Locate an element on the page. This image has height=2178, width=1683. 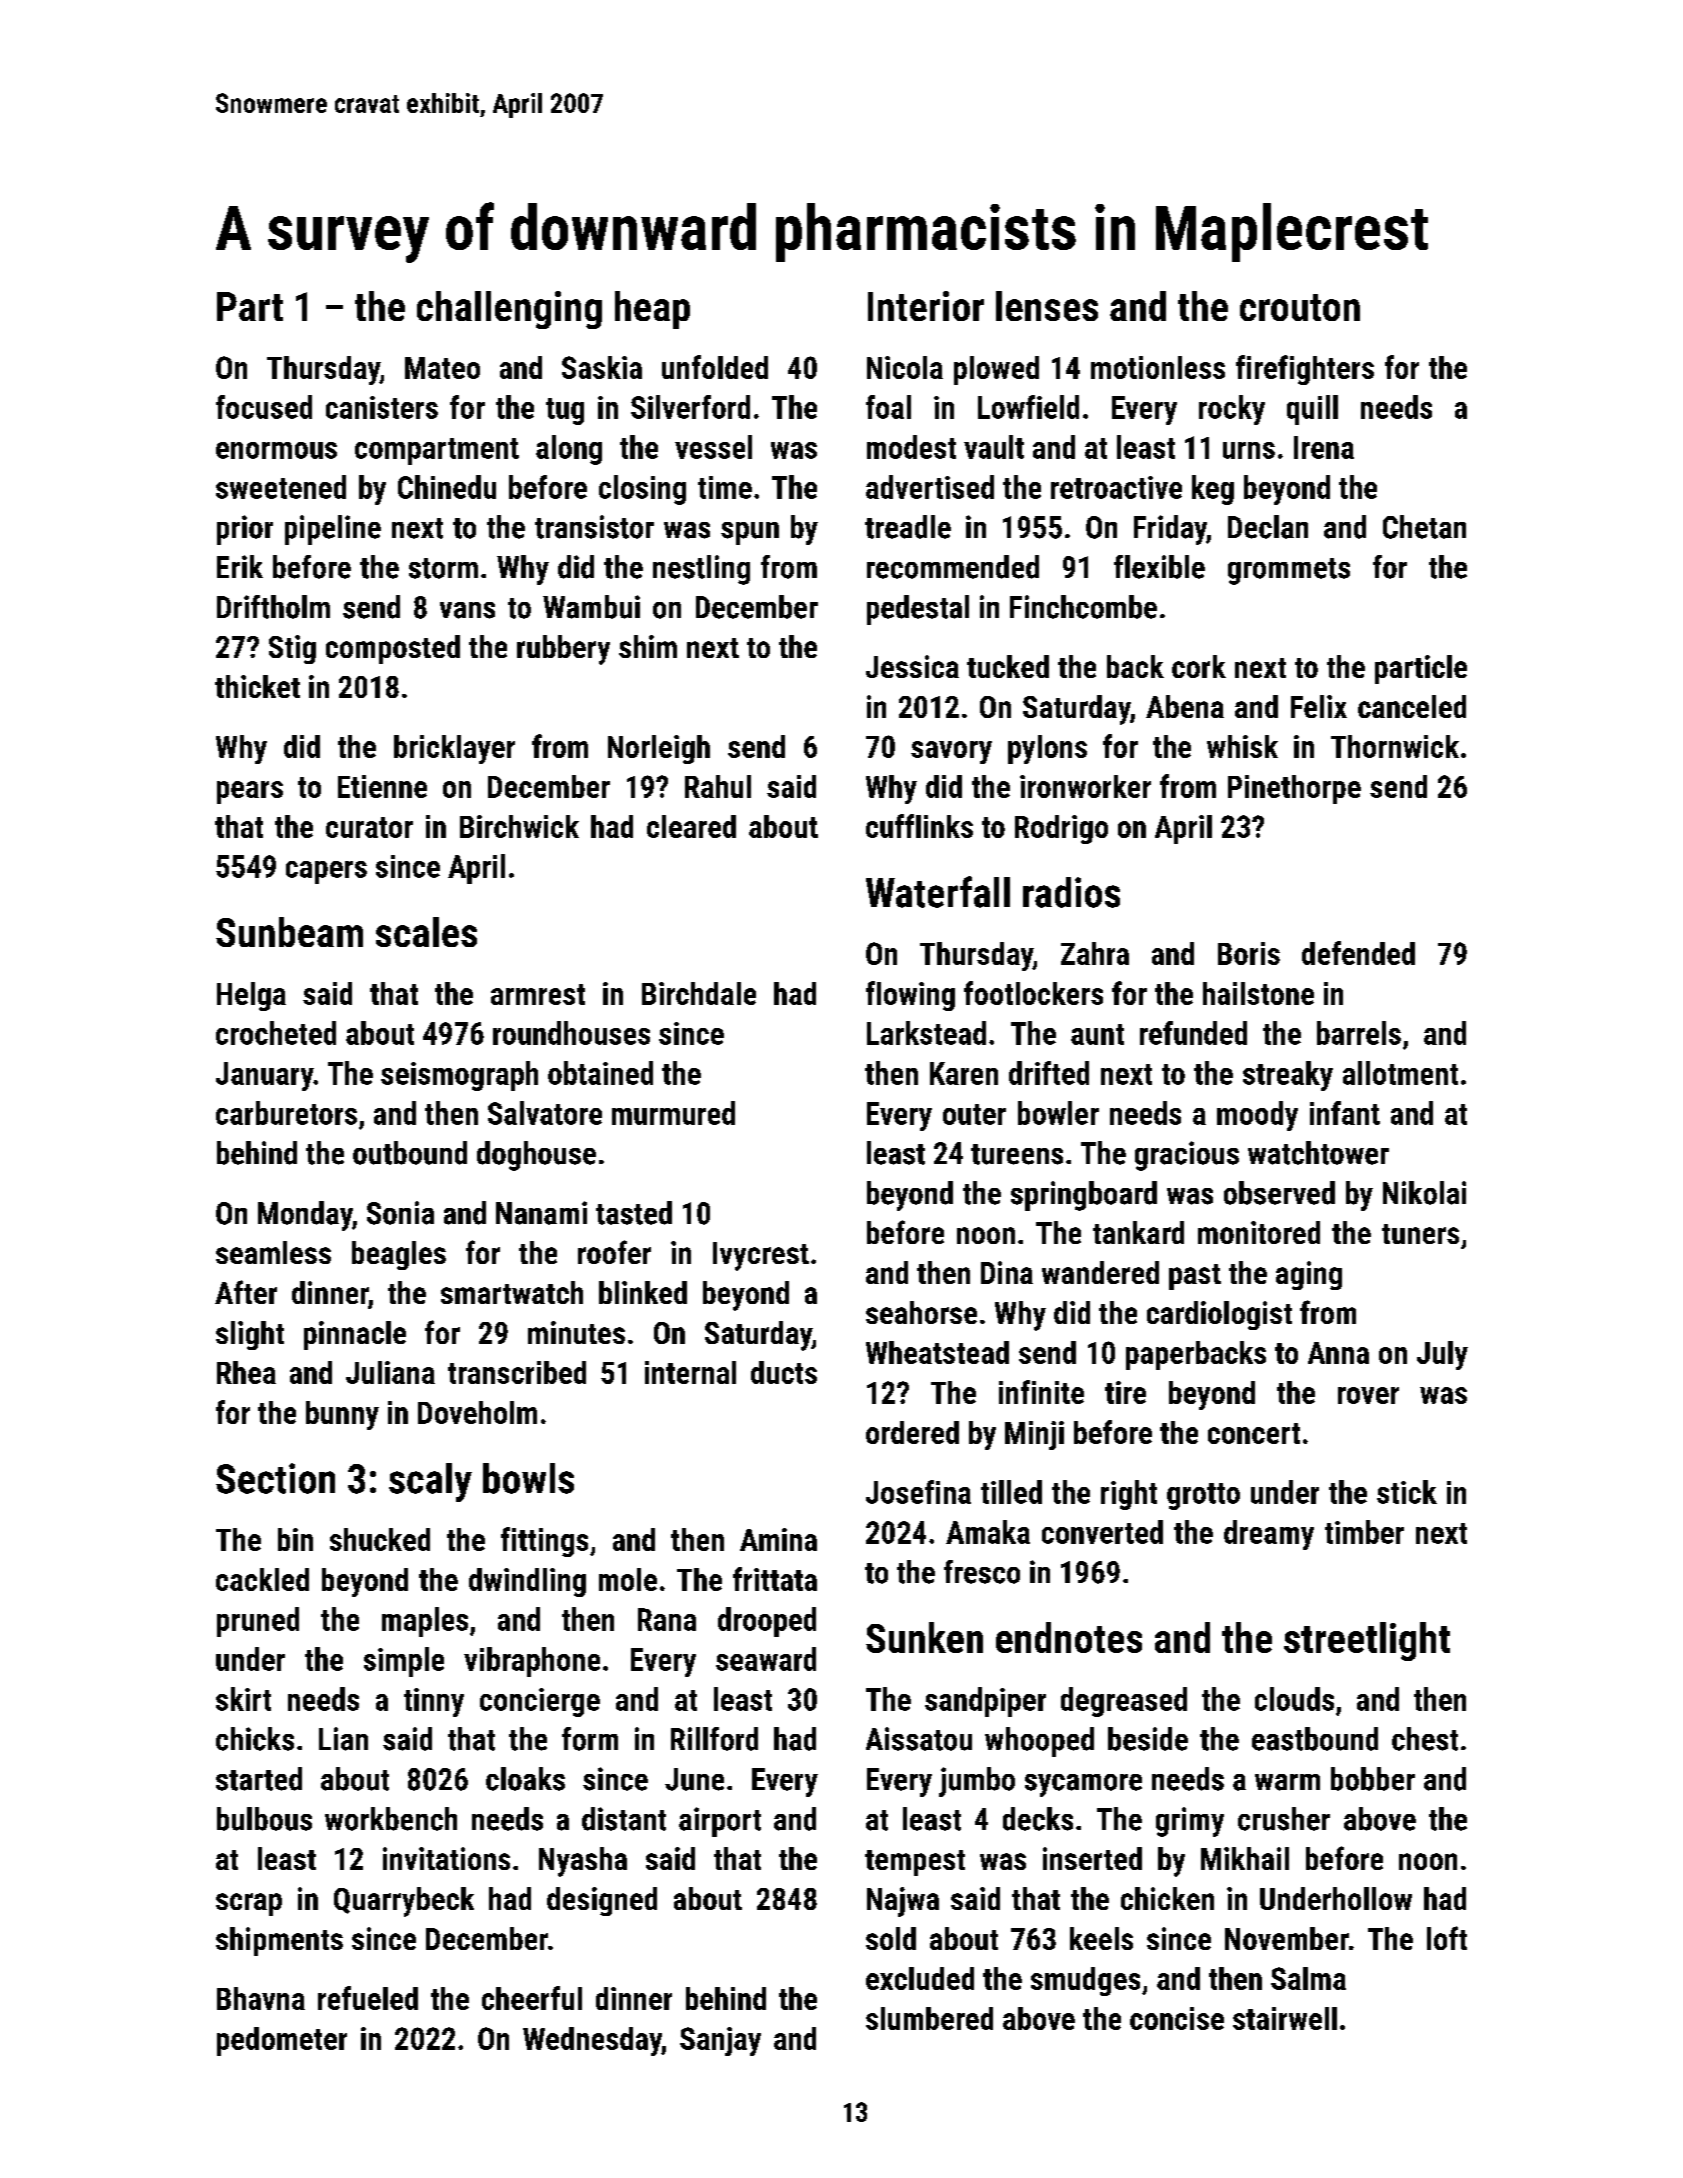
grotto is located at coordinates (1203, 1496).
